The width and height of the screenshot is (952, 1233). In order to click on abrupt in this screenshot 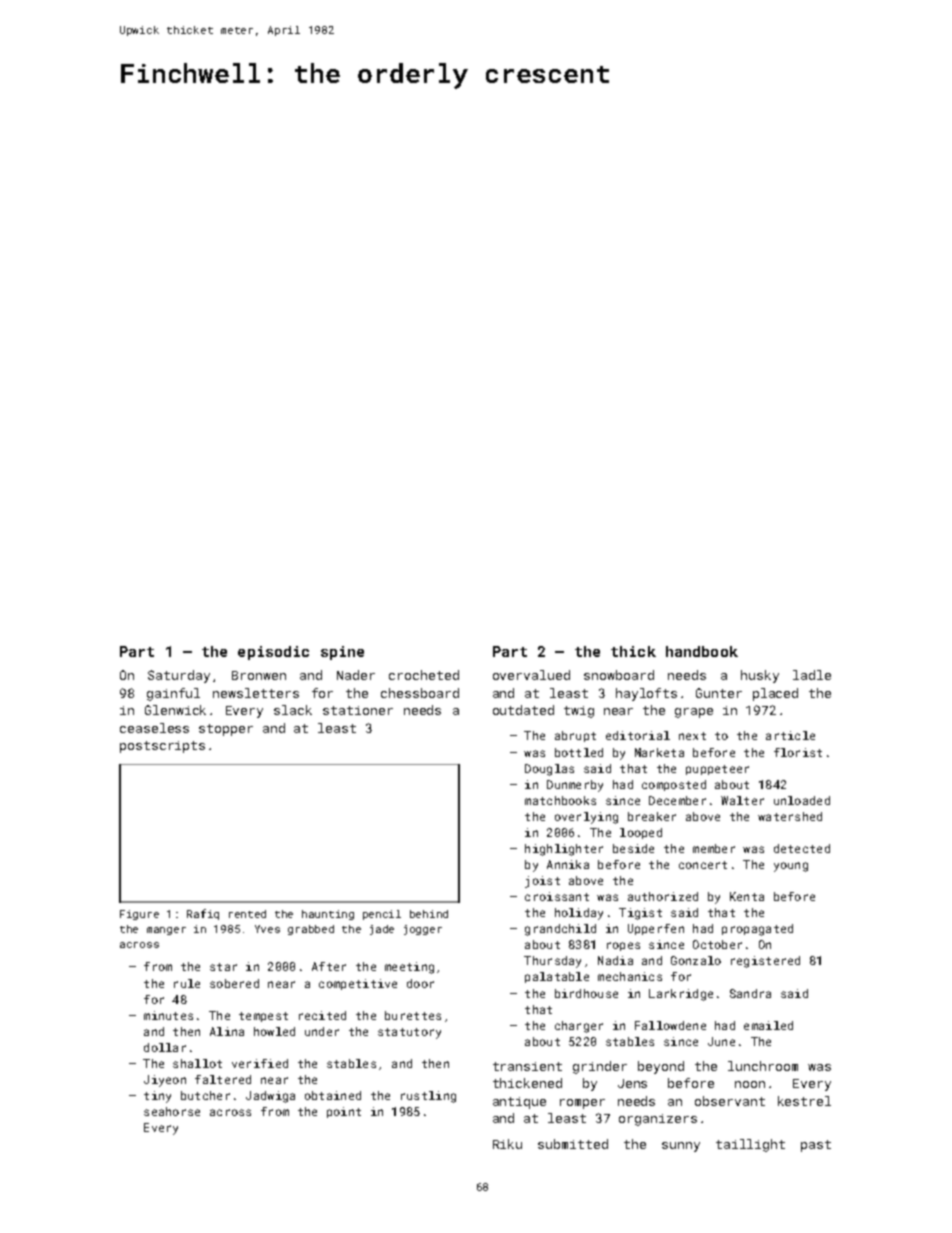, I will do `click(575, 736)`.
